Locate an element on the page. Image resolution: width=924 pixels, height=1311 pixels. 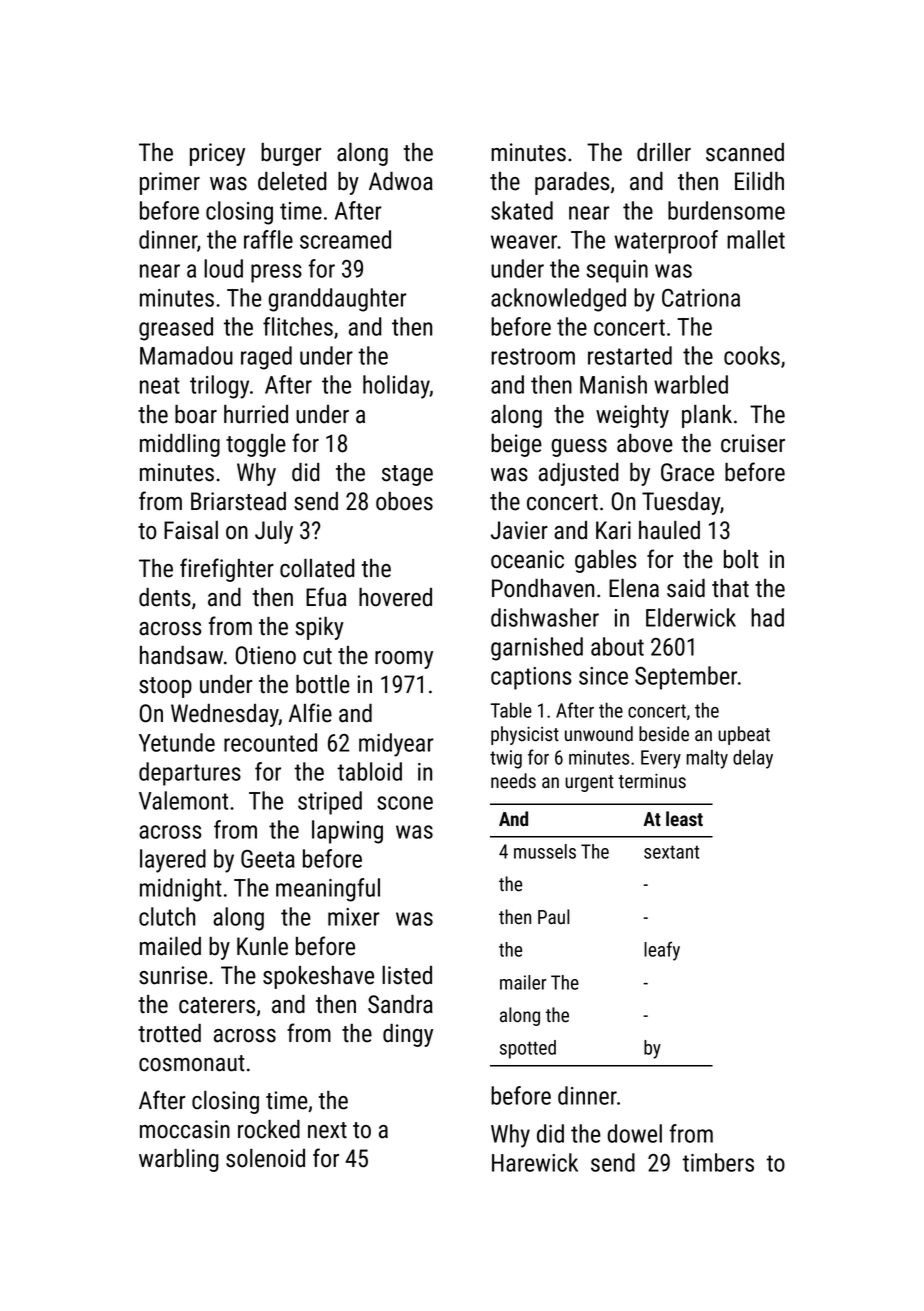
Yetunde is located at coordinates (177, 742).
